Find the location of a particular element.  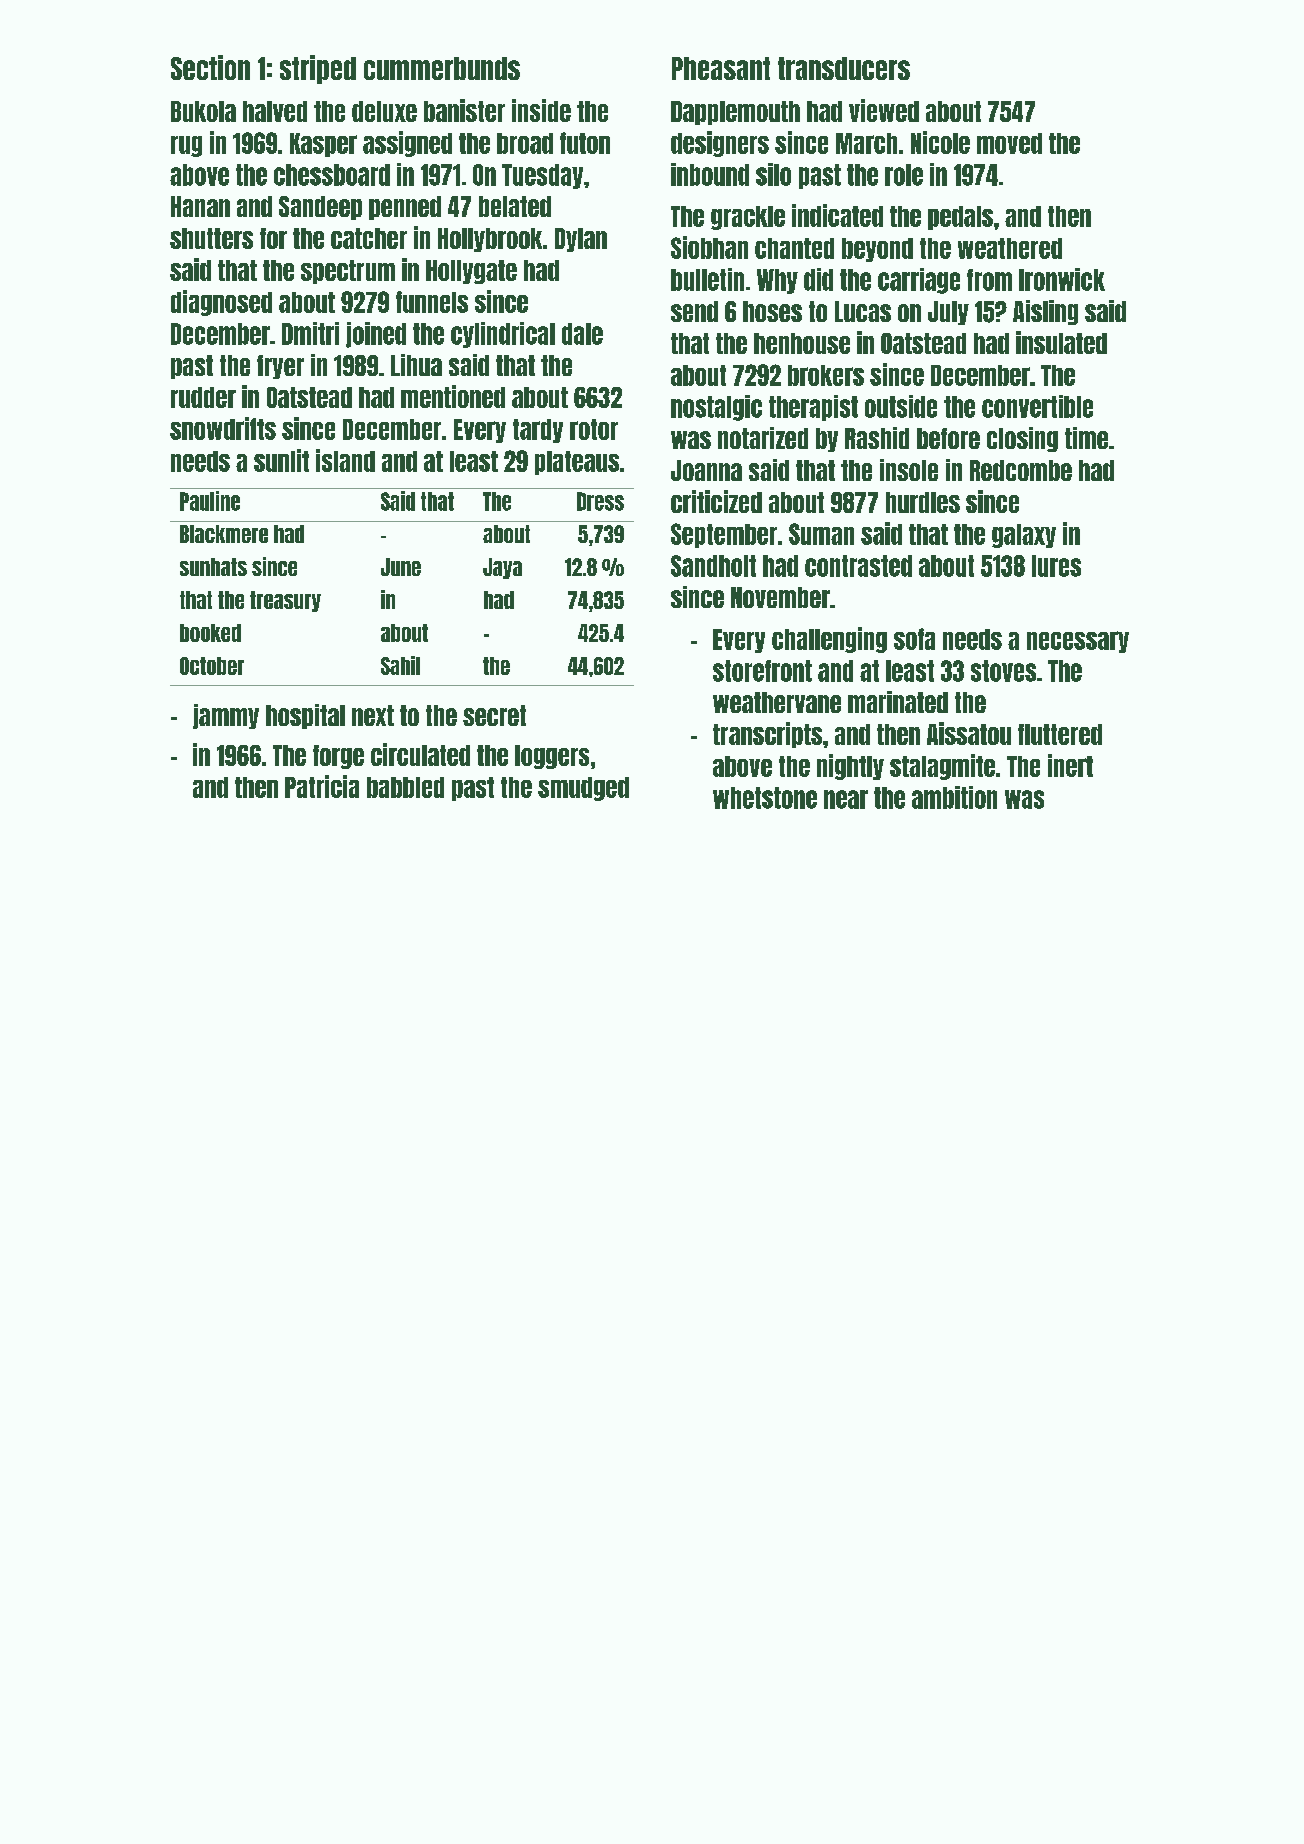

criticized is located at coordinates (716, 501).
